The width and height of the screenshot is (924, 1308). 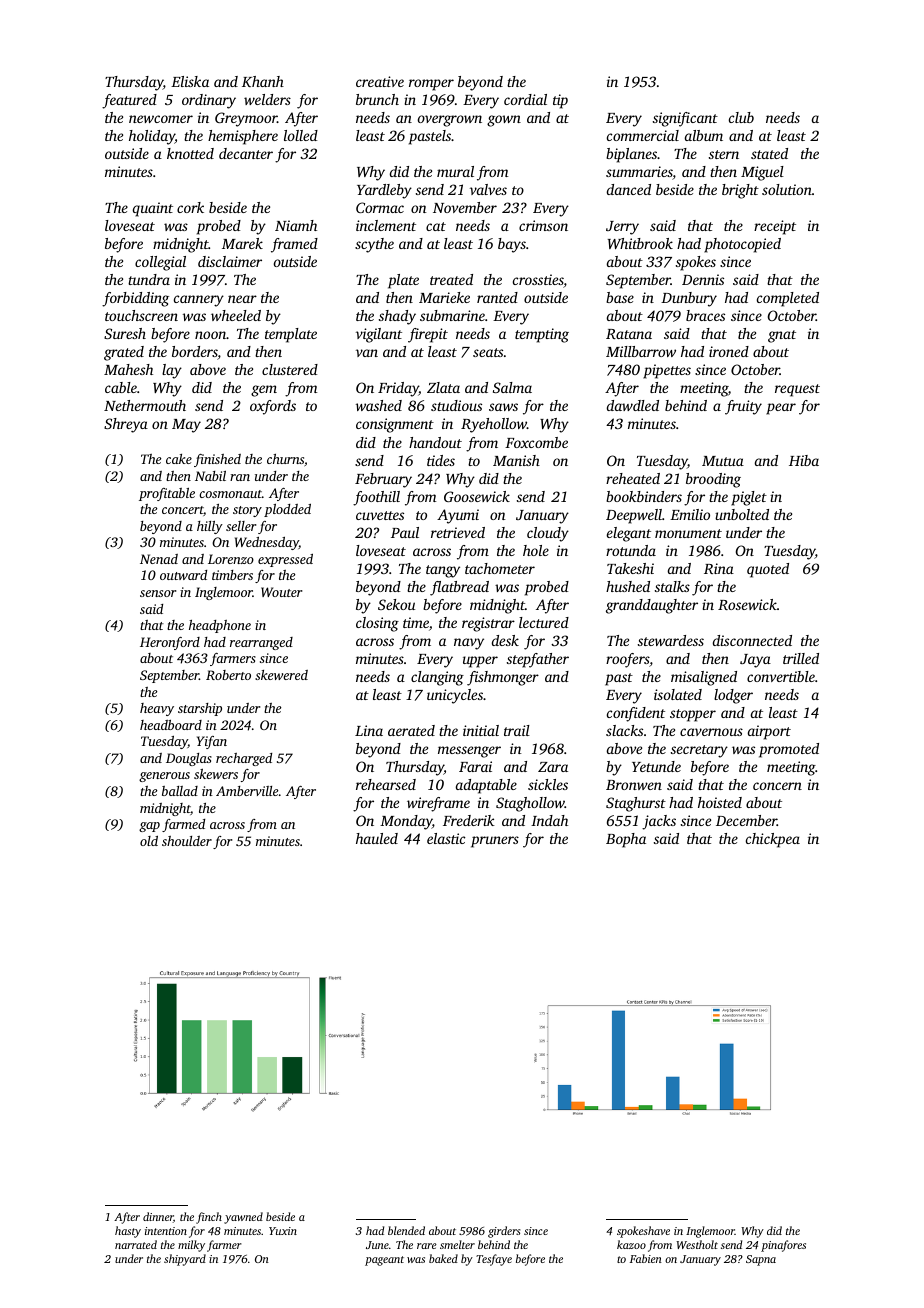 I want to click on completed, so click(x=788, y=299).
